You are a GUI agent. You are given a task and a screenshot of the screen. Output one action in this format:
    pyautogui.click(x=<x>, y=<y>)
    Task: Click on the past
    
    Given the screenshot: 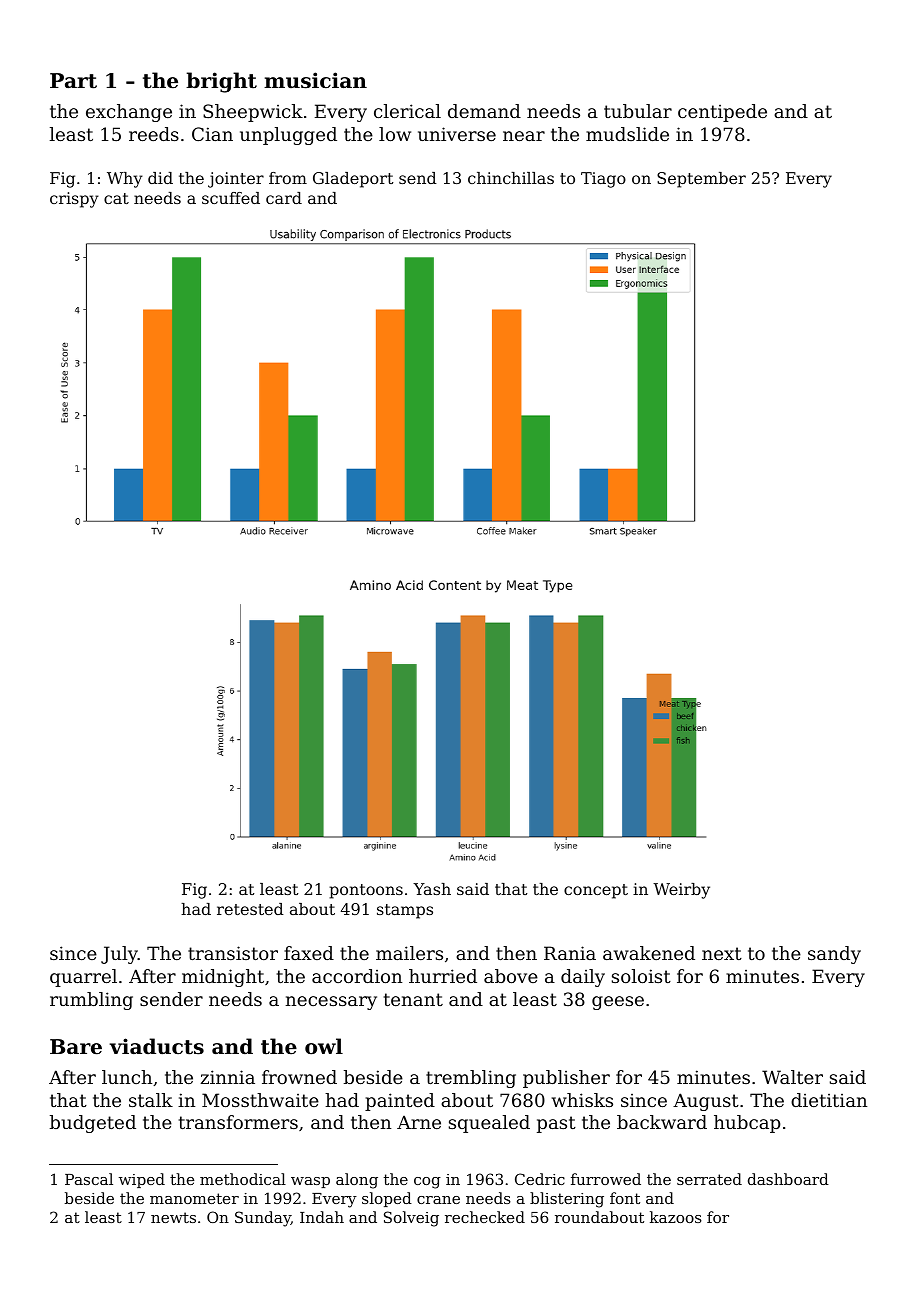 What is the action you would take?
    pyautogui.click(x=556, y=1124)
